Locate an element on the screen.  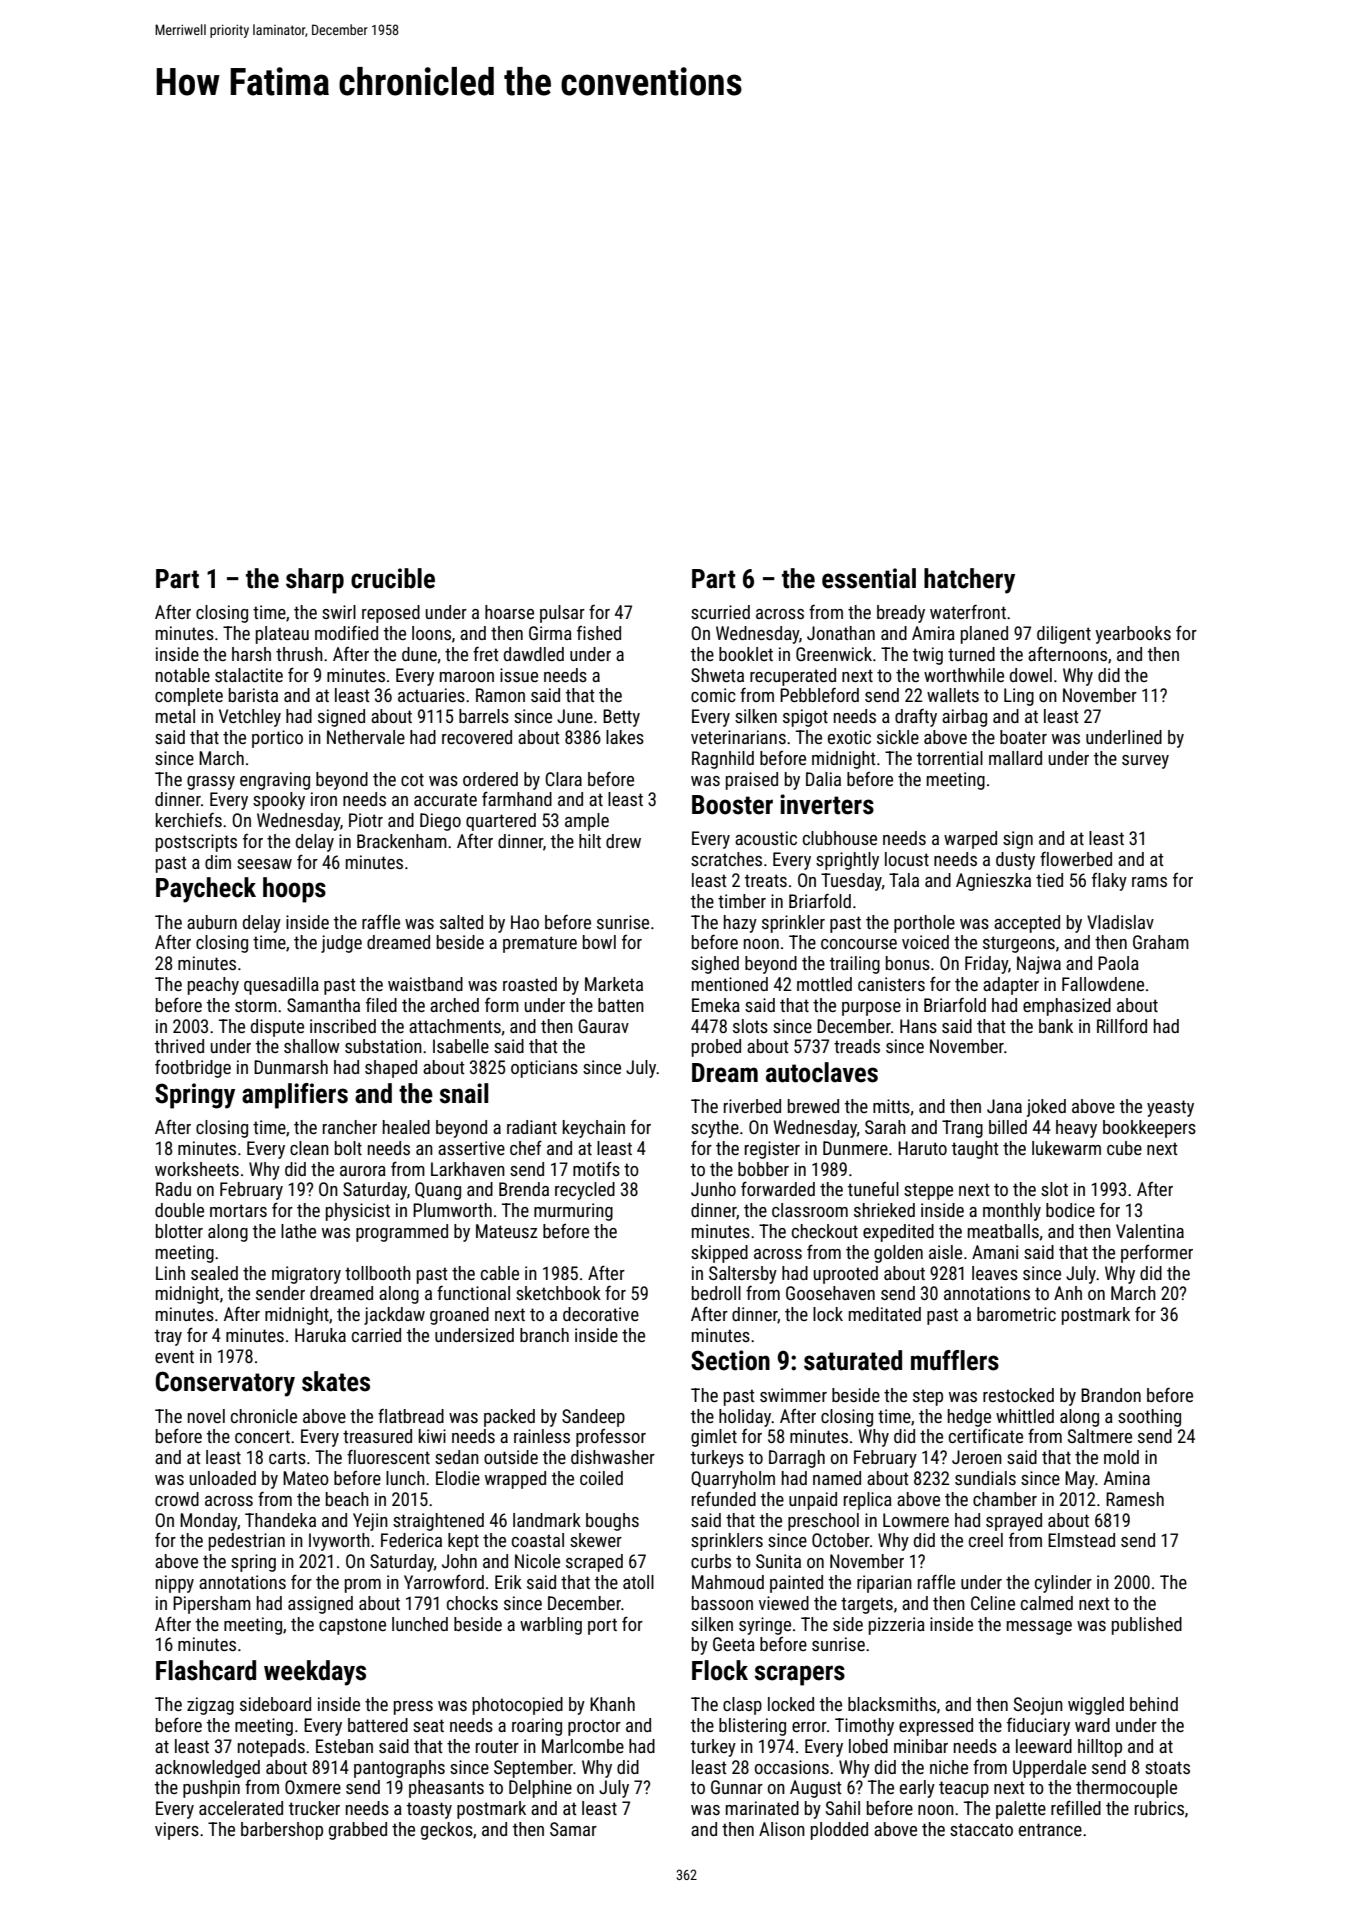
peachy is located at coordinates (213, 986).
